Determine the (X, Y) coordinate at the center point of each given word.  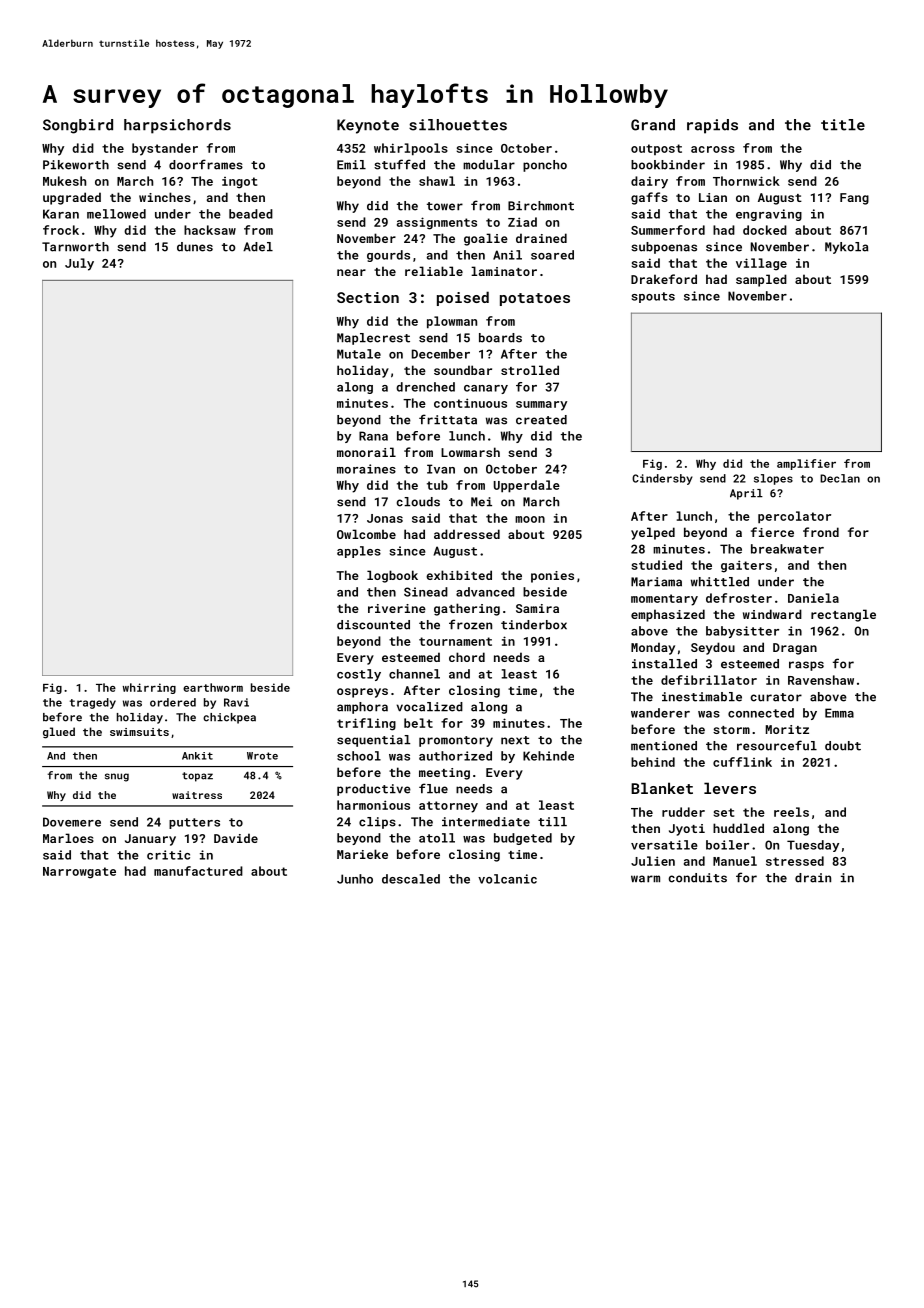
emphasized (668, 615)
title (843, 125)
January (150, 840)
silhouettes (458, 125)
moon (530, 519)
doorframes (206, 164)
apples (359, 552)
